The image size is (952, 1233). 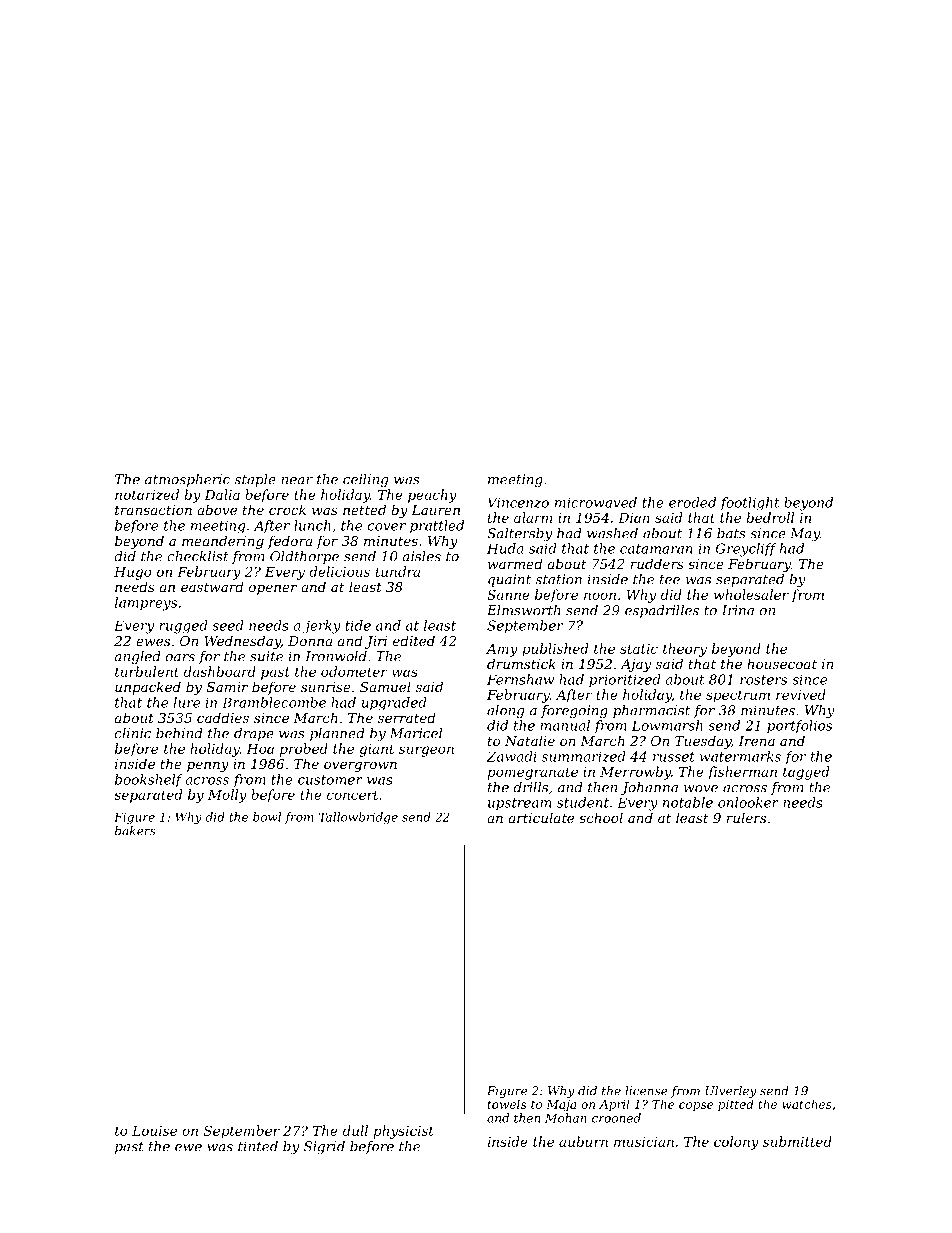 I want to click on Huda, so click(x=505, y=548).
